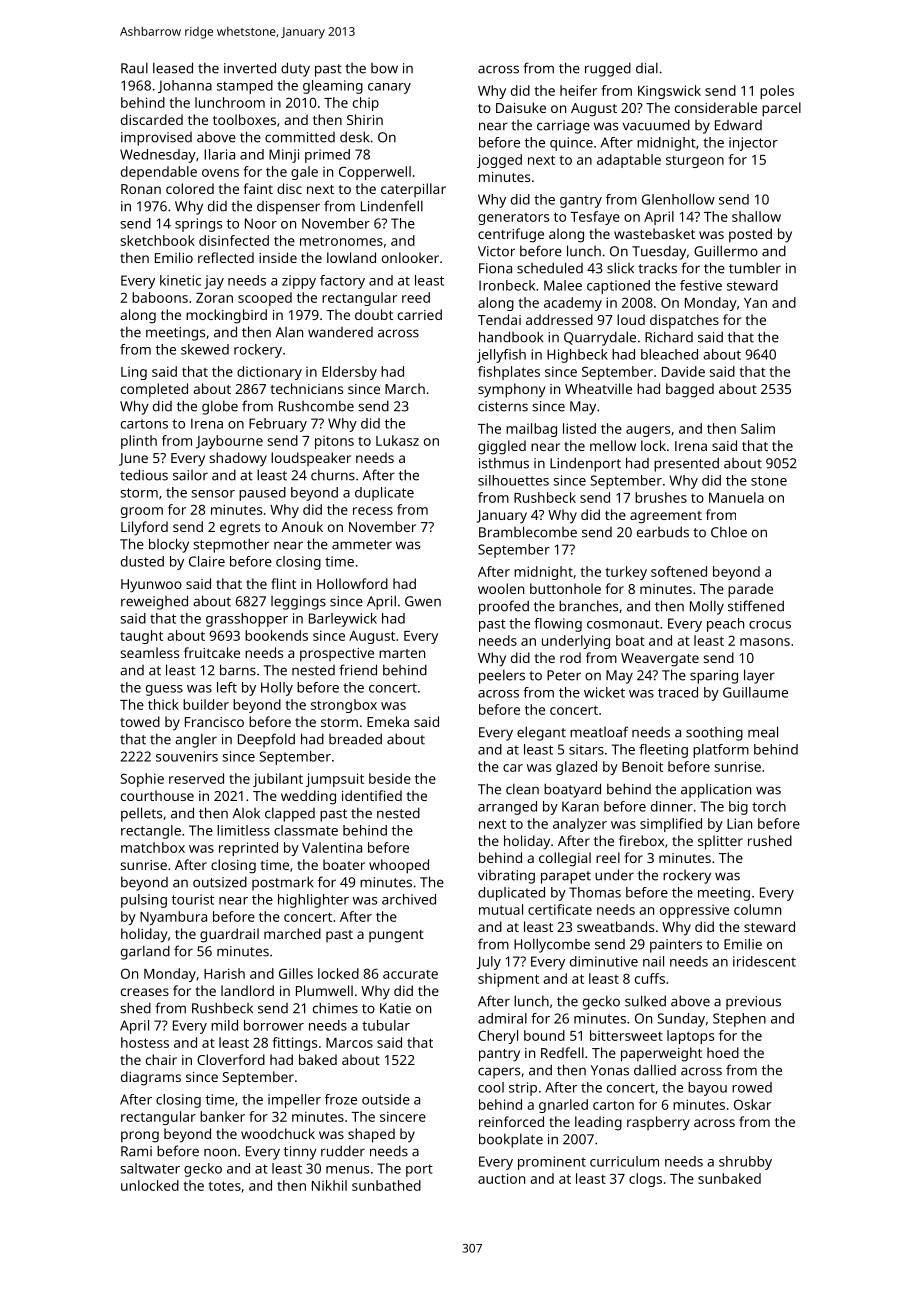 This document has width=924, height=1314. Describe the element at coordinates (142, 512) in the document. I see `groom` at that location.
